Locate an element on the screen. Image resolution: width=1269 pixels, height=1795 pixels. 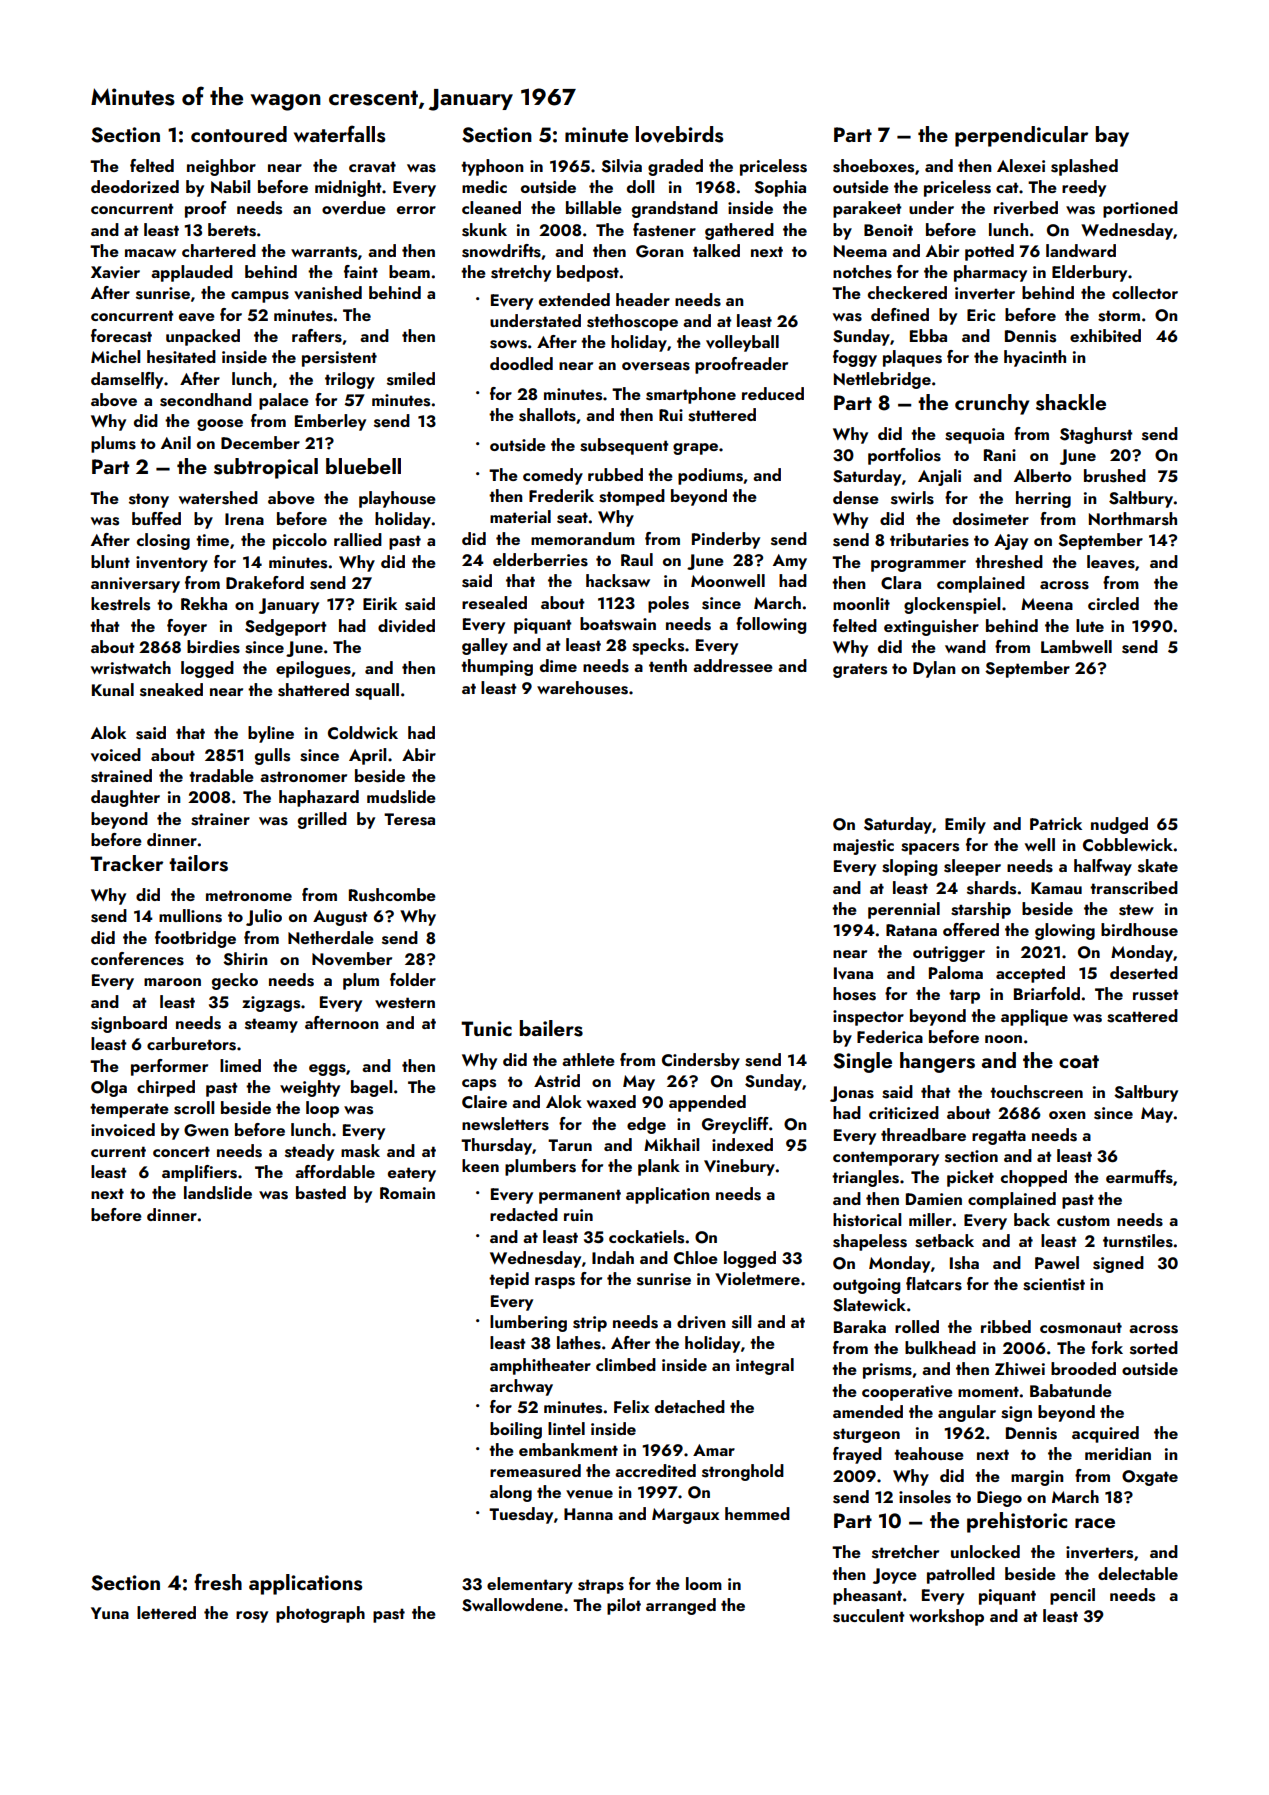
shackle is located at coordinates (1071, 402).
